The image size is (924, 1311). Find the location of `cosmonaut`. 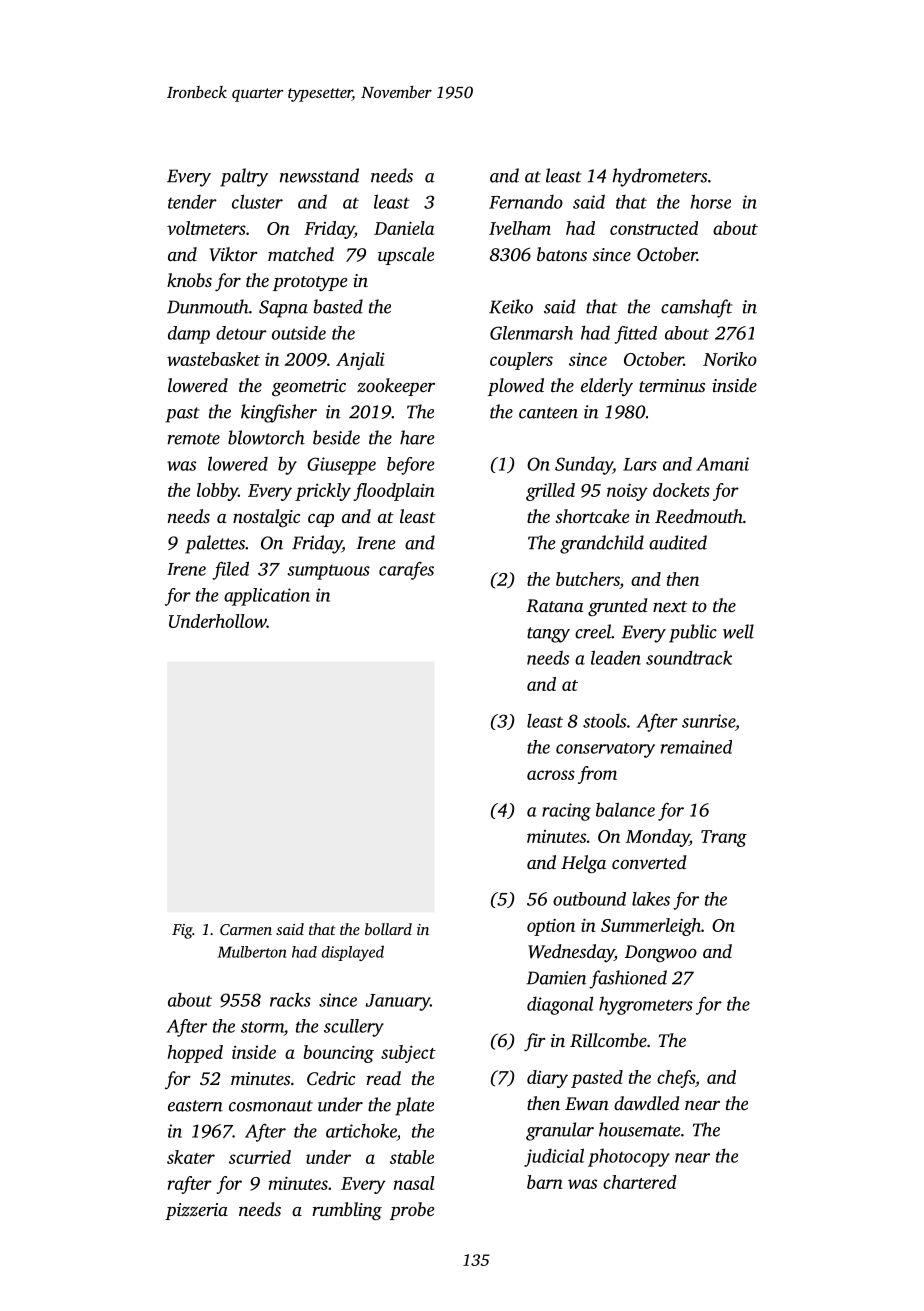

cosmonaut is located at coordinates (271, 1106).
